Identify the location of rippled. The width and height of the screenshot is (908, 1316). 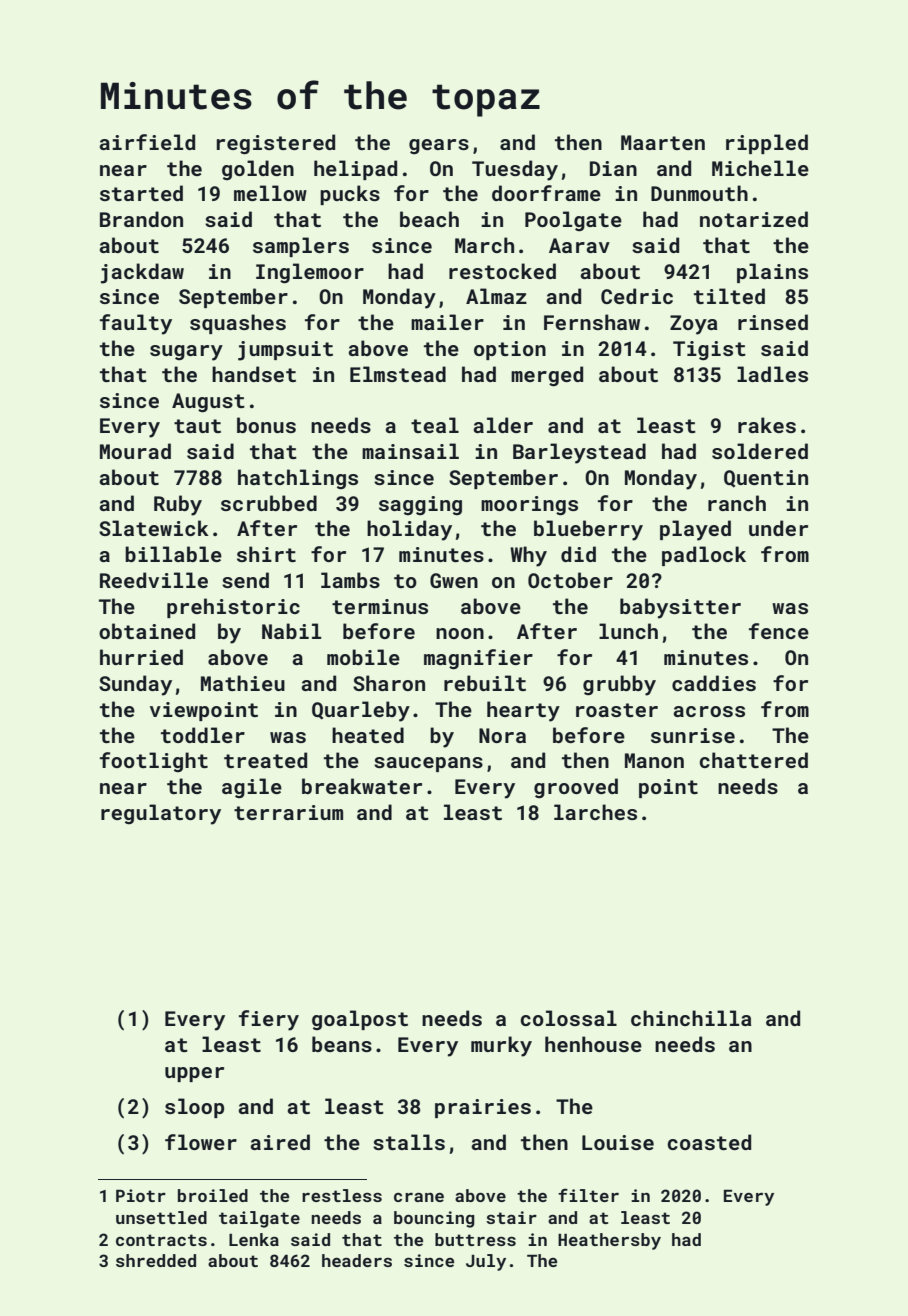
(767, 144).
